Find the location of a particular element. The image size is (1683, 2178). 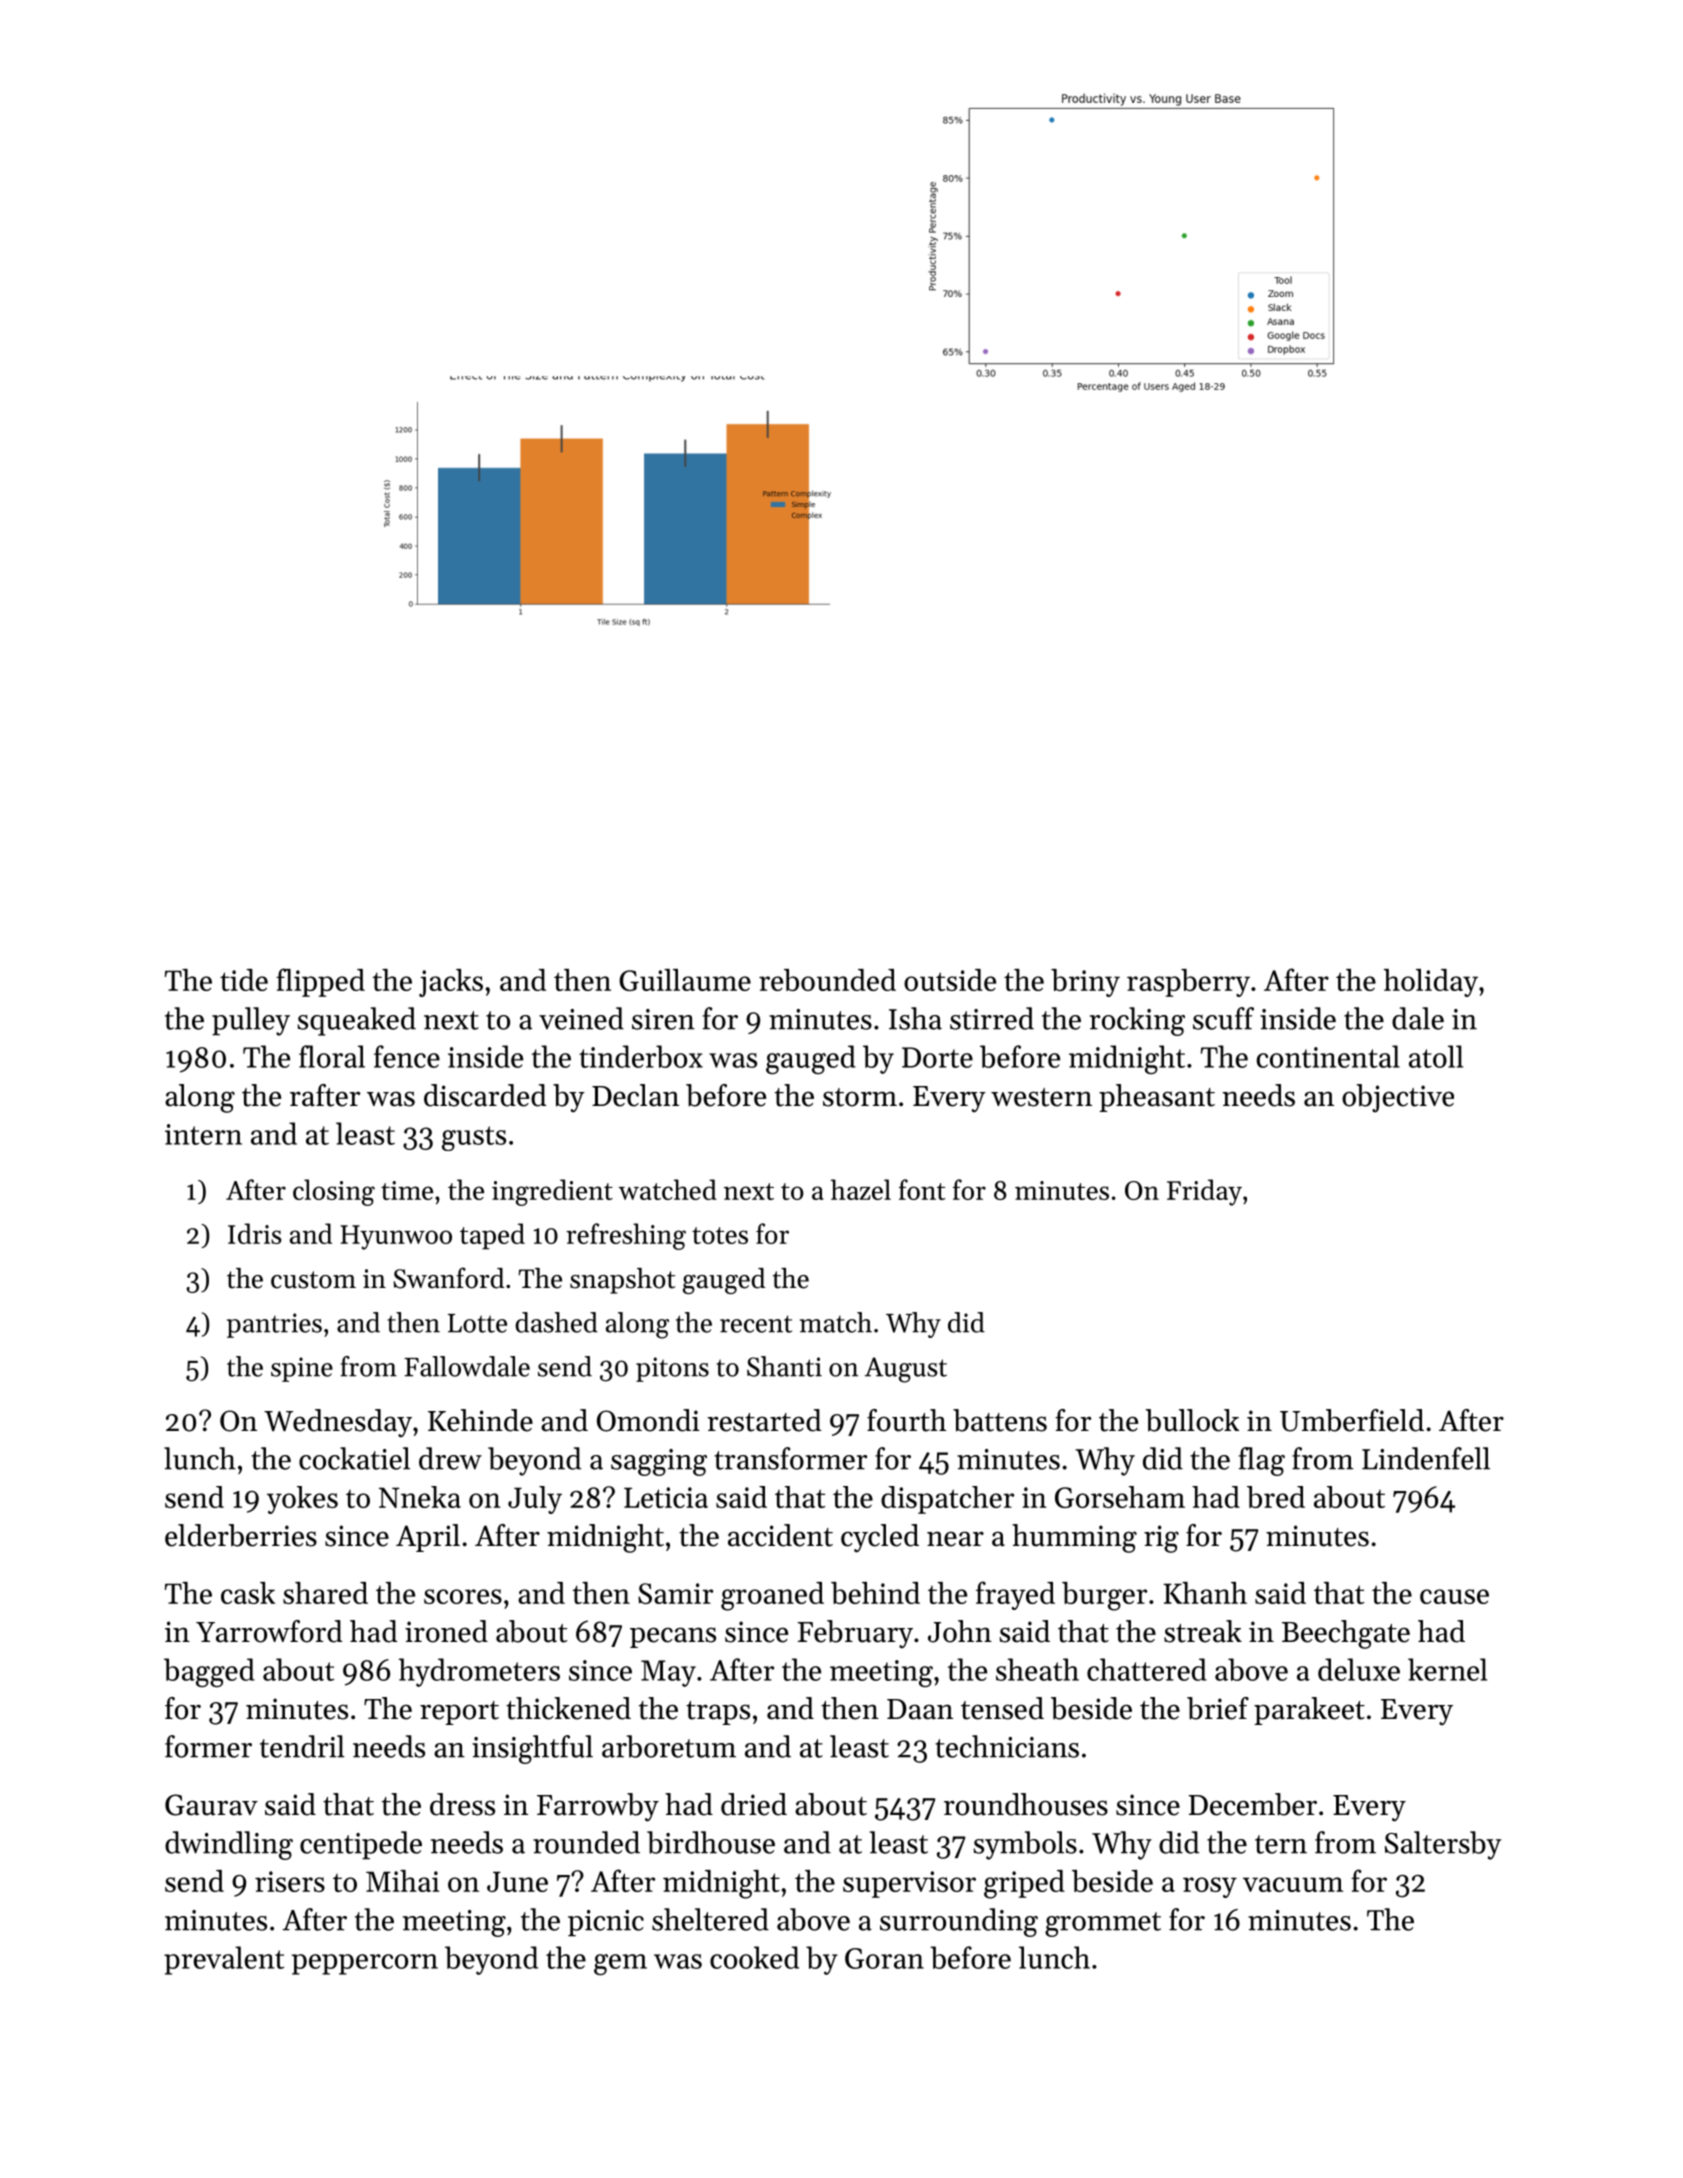

raspberry is located at coordinates (1188, 983).
